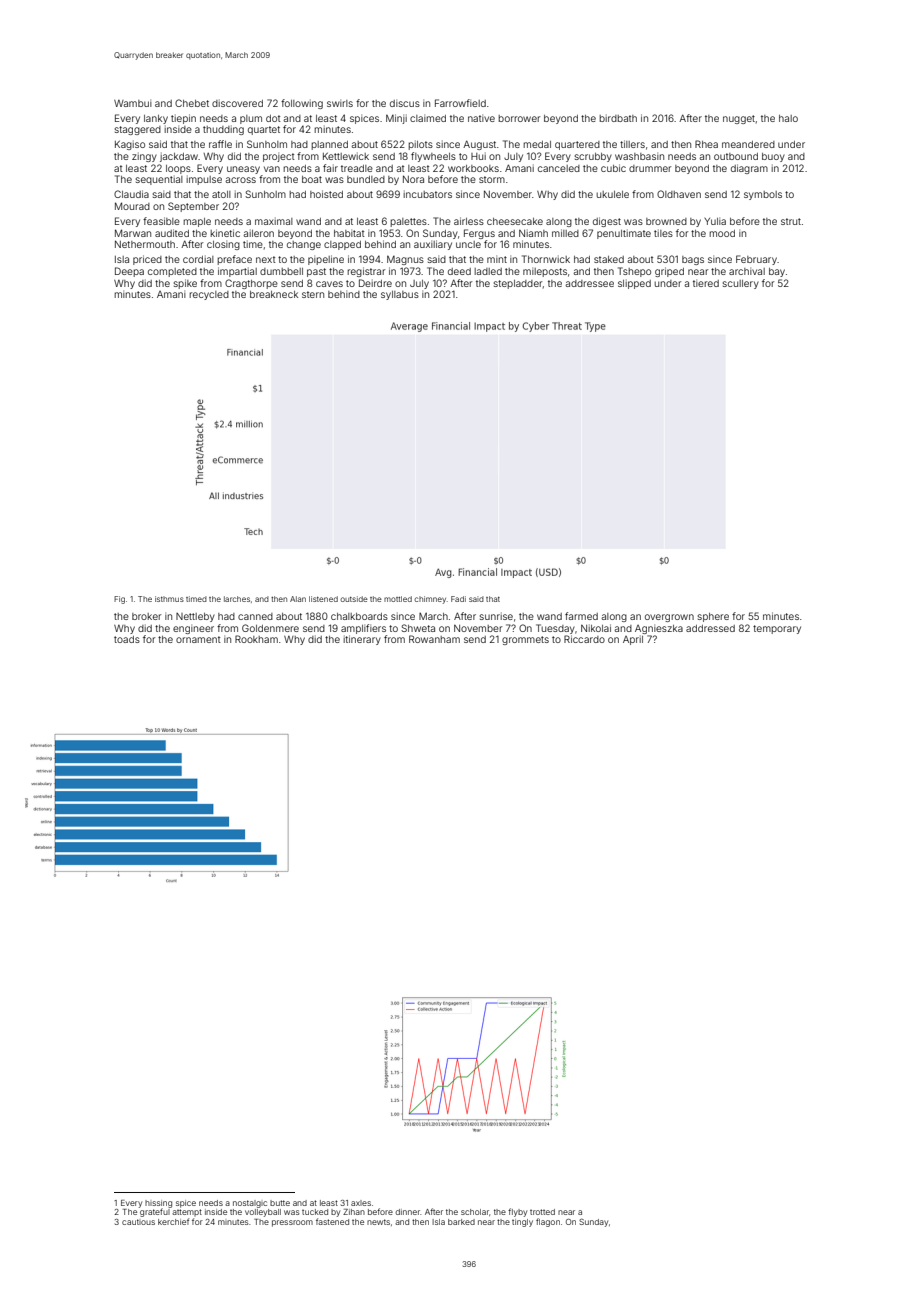 The width and height of the image is (924, 1308). Describe the element at coordinates (679, 194) in the image. I see `Oldhaven` at that location.
